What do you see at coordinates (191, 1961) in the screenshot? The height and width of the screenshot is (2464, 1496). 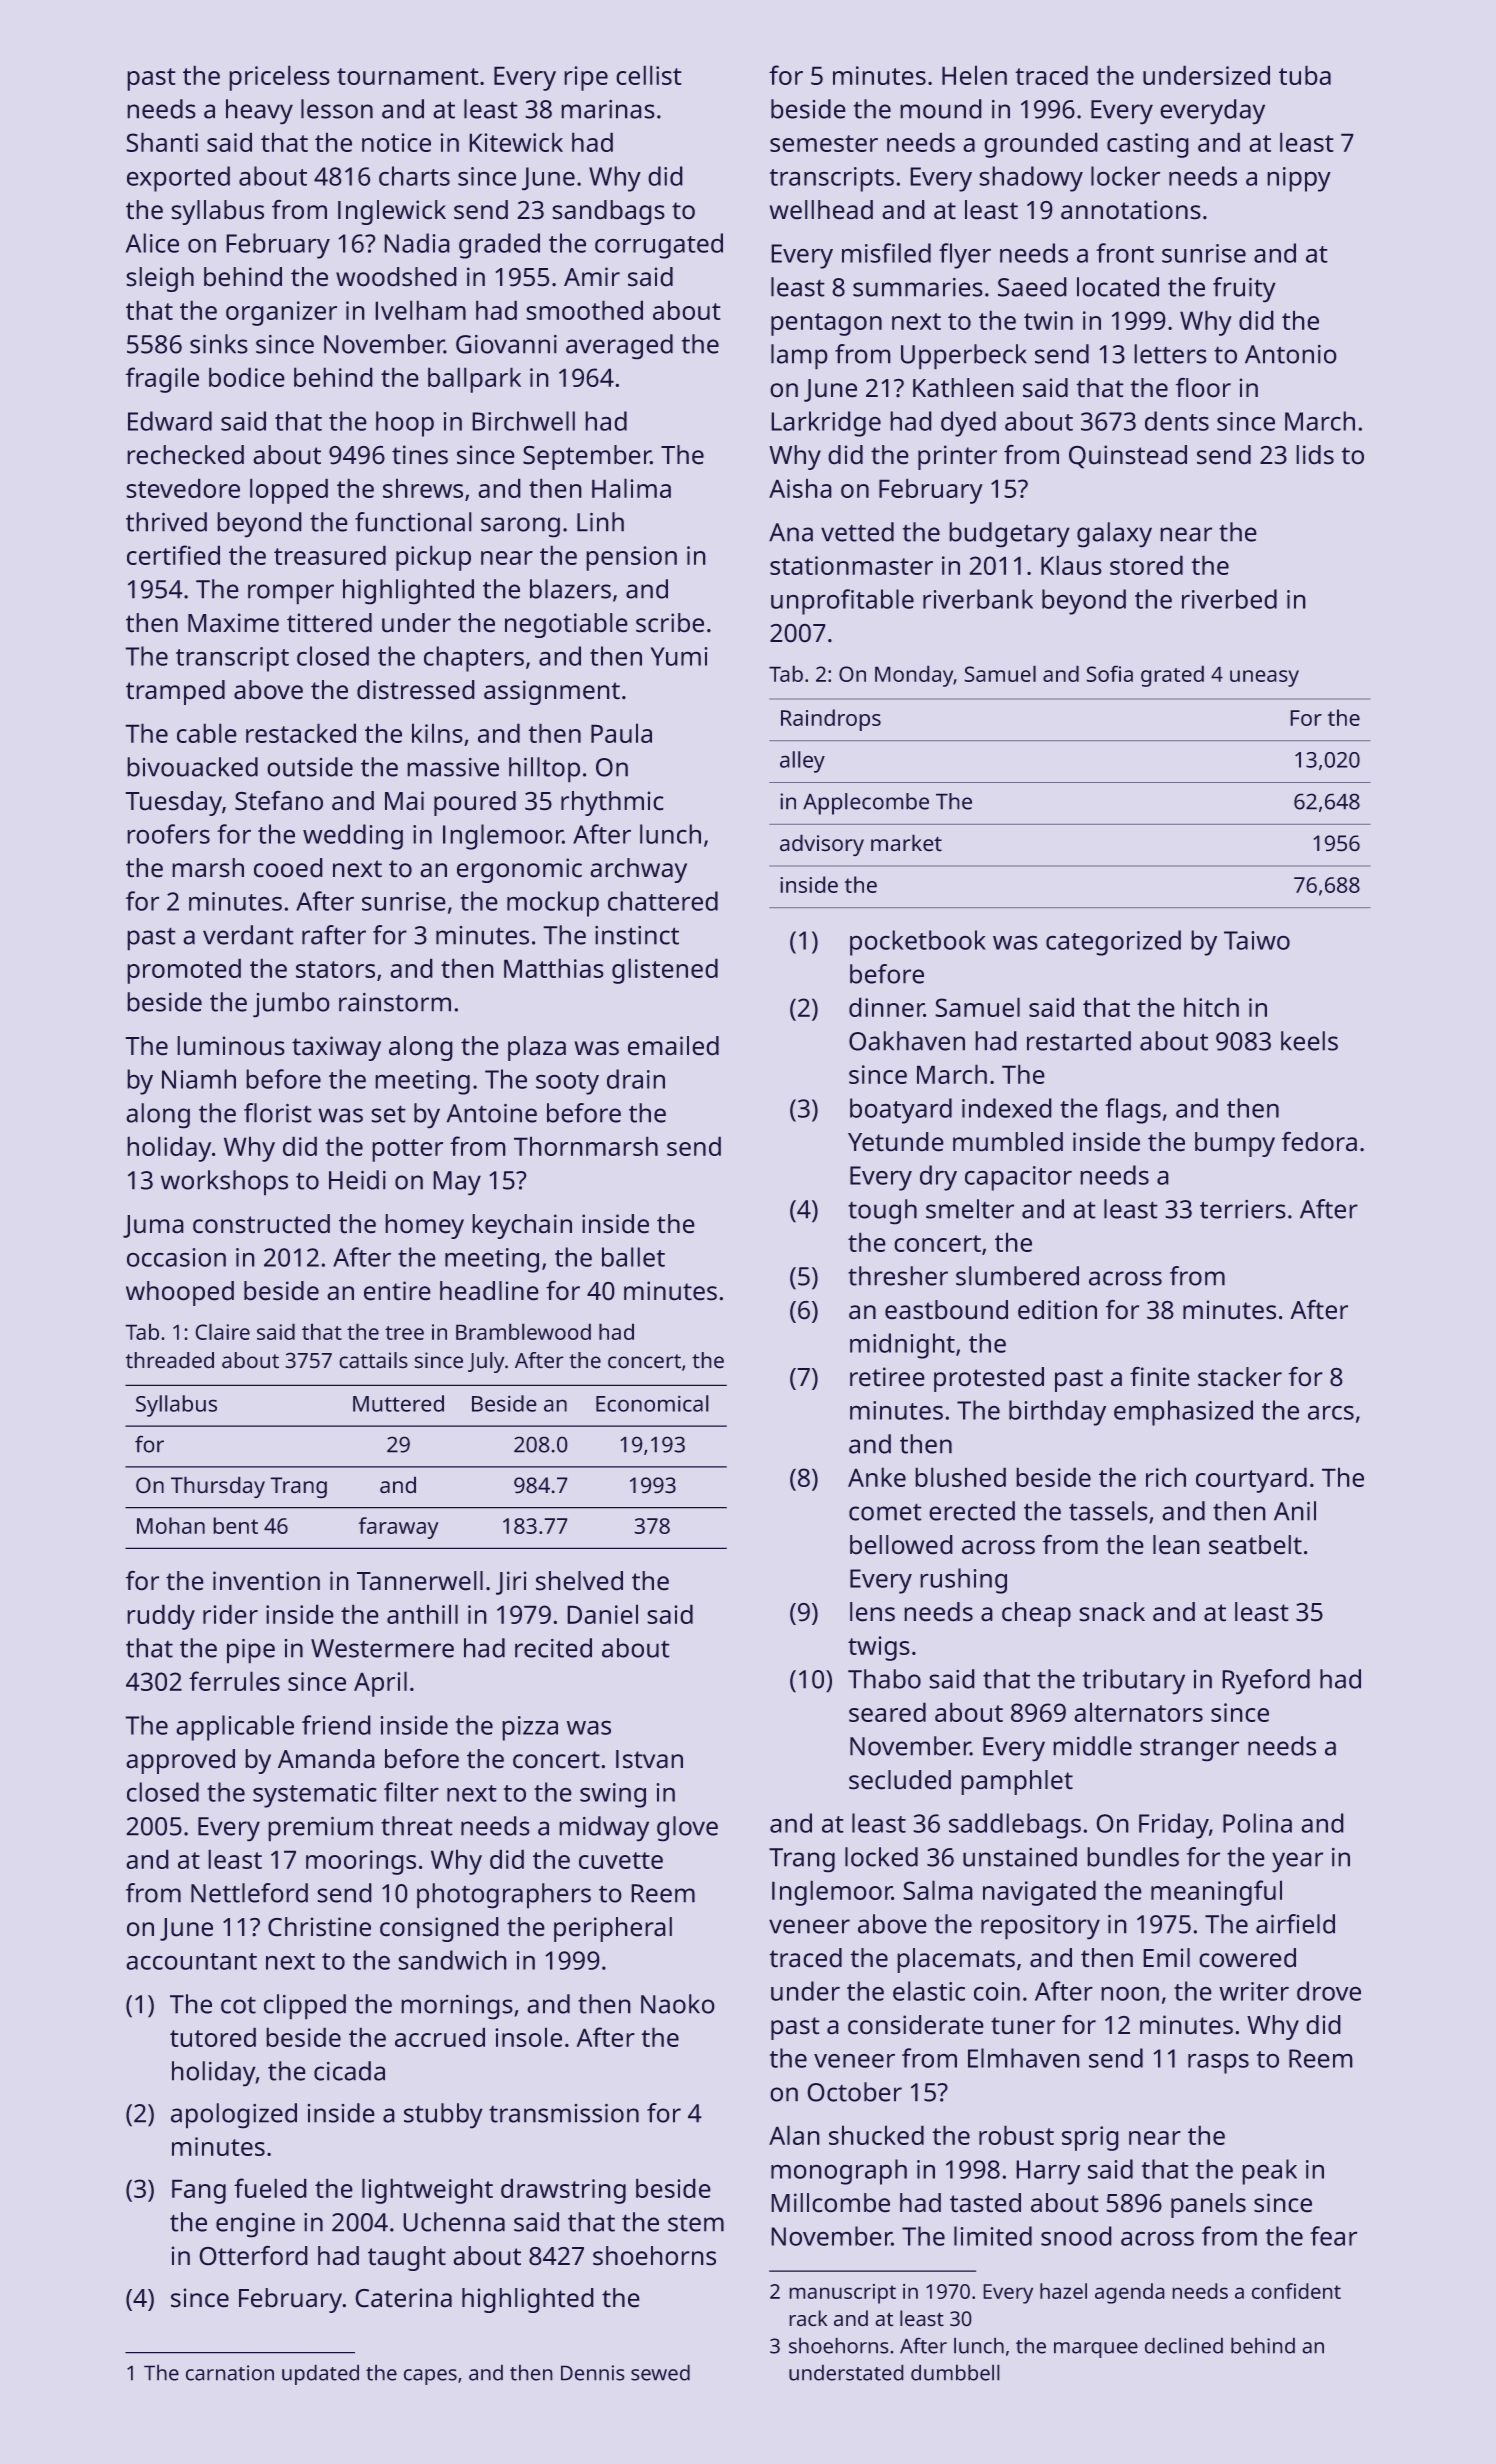 I see `accountant` at bounding box center [191, 1961].
